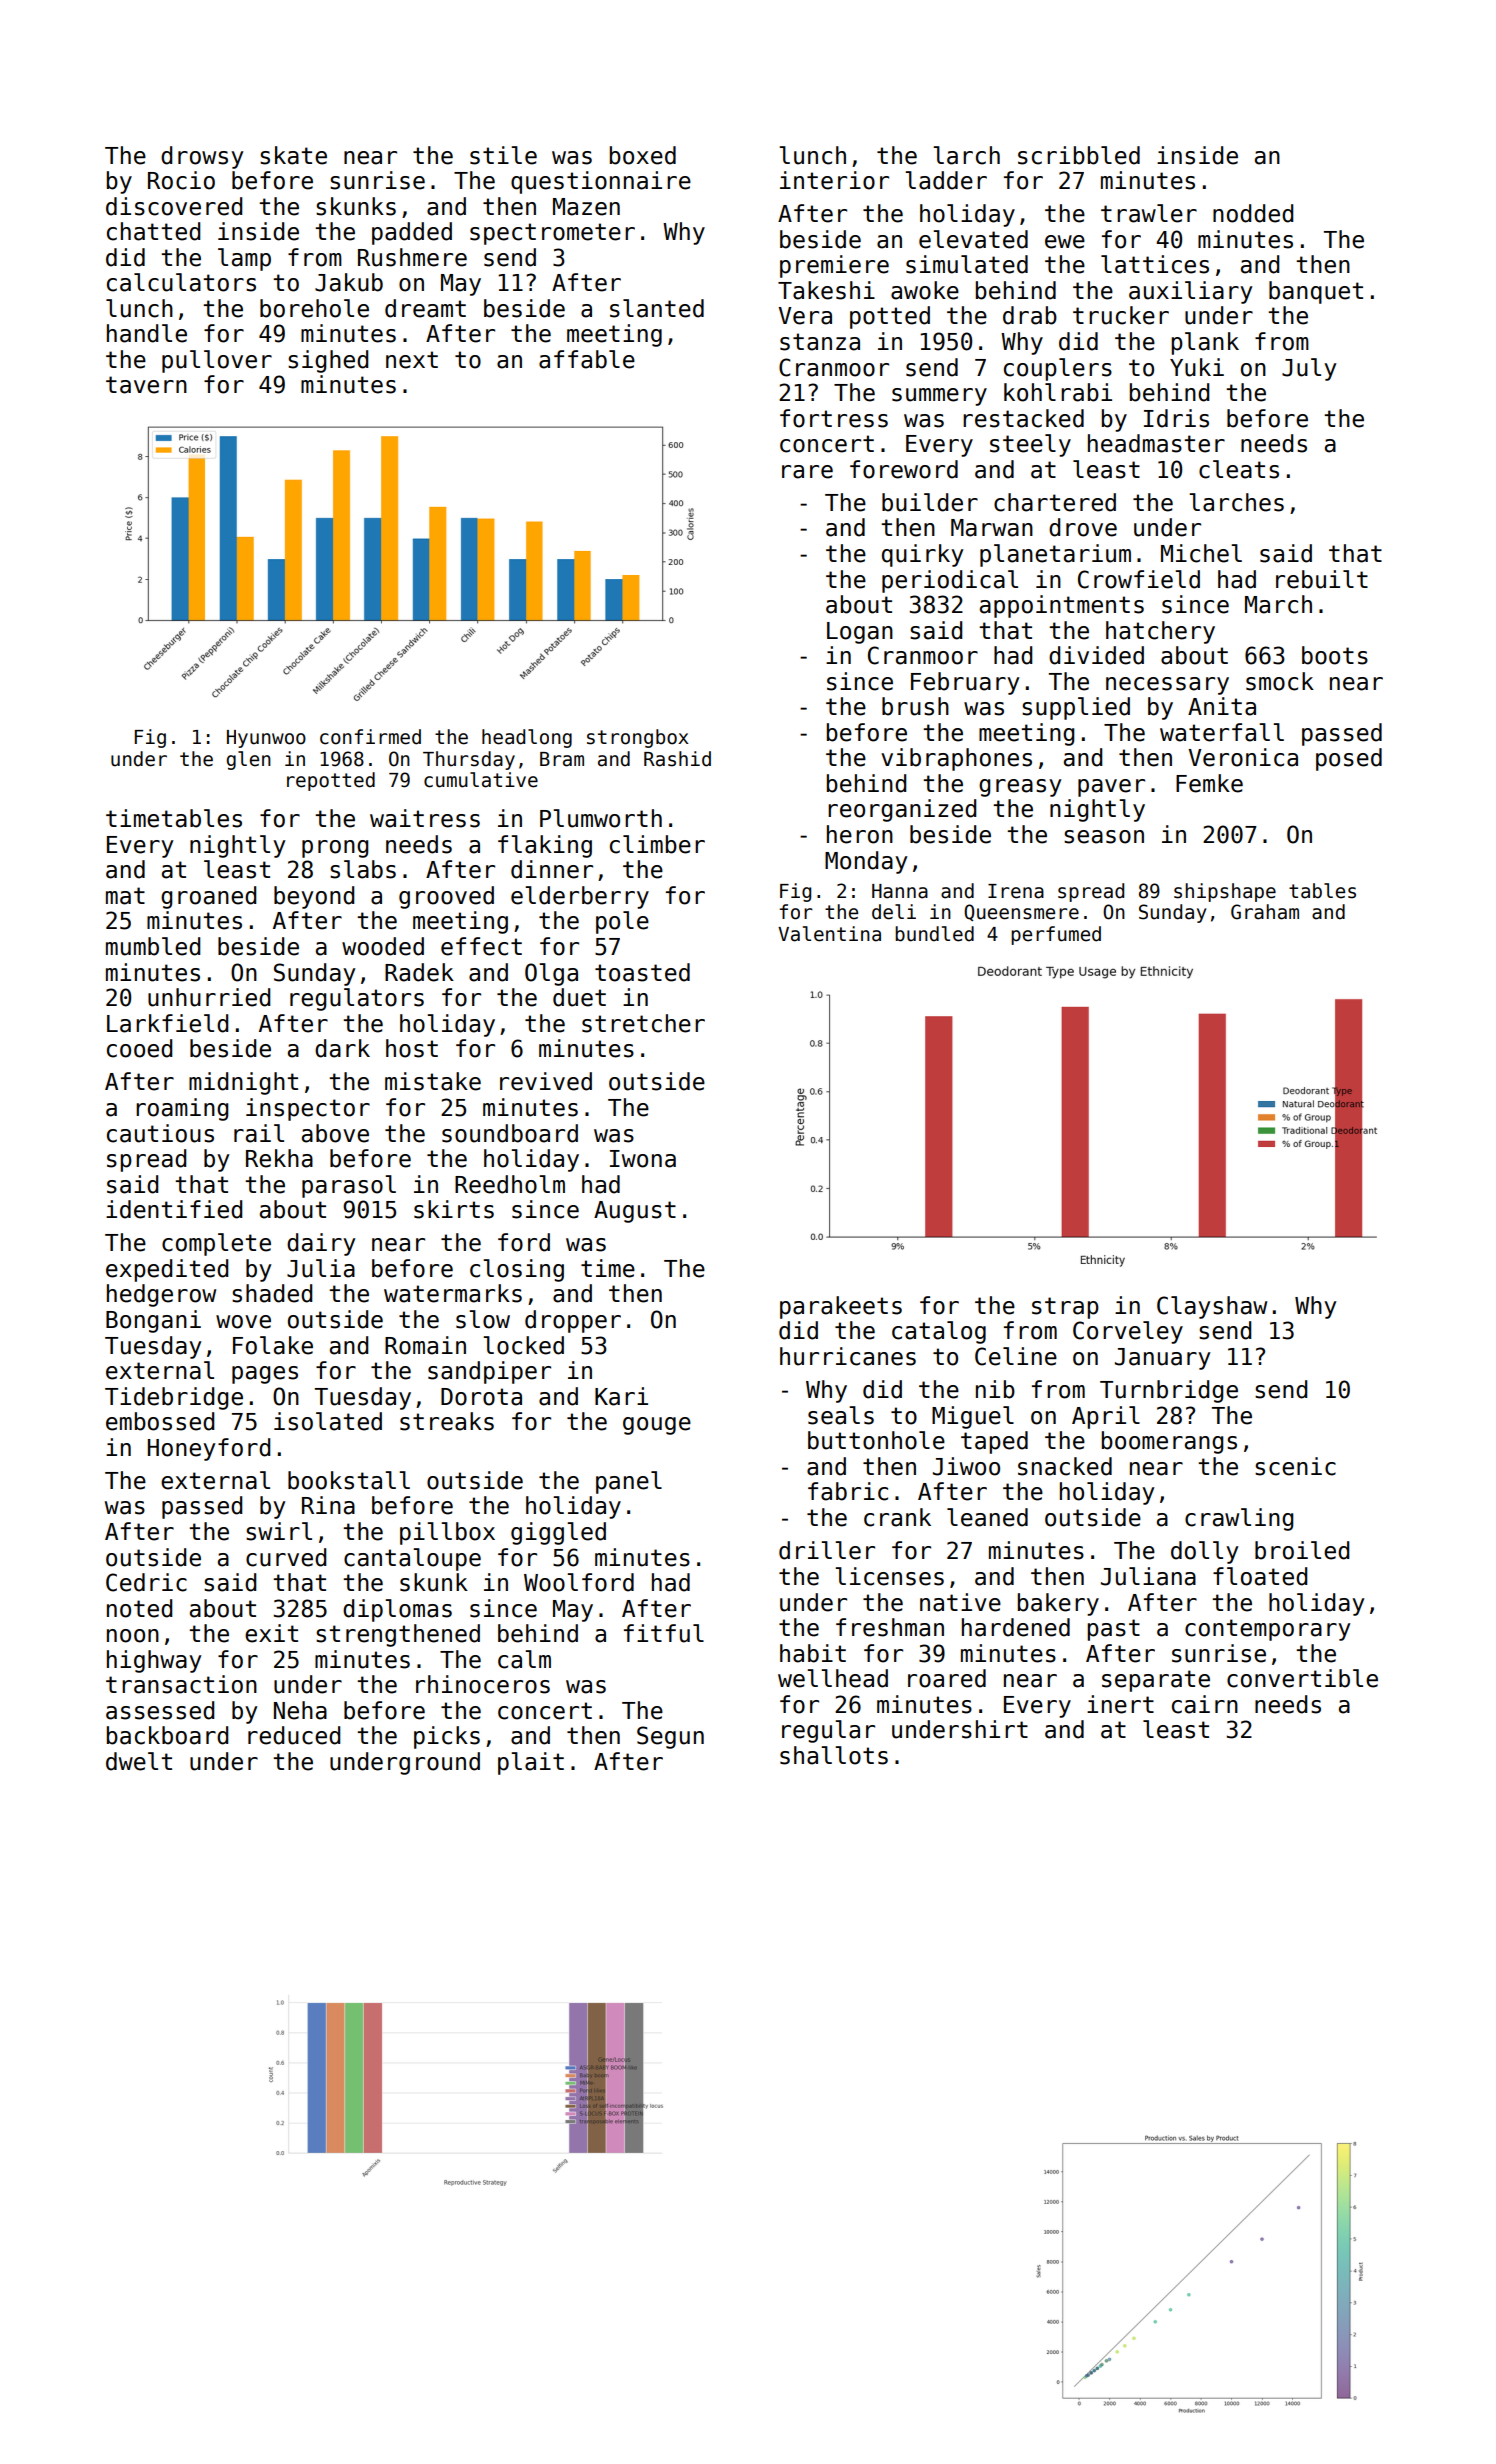  What do you see at coordinates (1169, 1391) in the image?
I see `Turnbridge` at bounding box center [1169, 1391].
